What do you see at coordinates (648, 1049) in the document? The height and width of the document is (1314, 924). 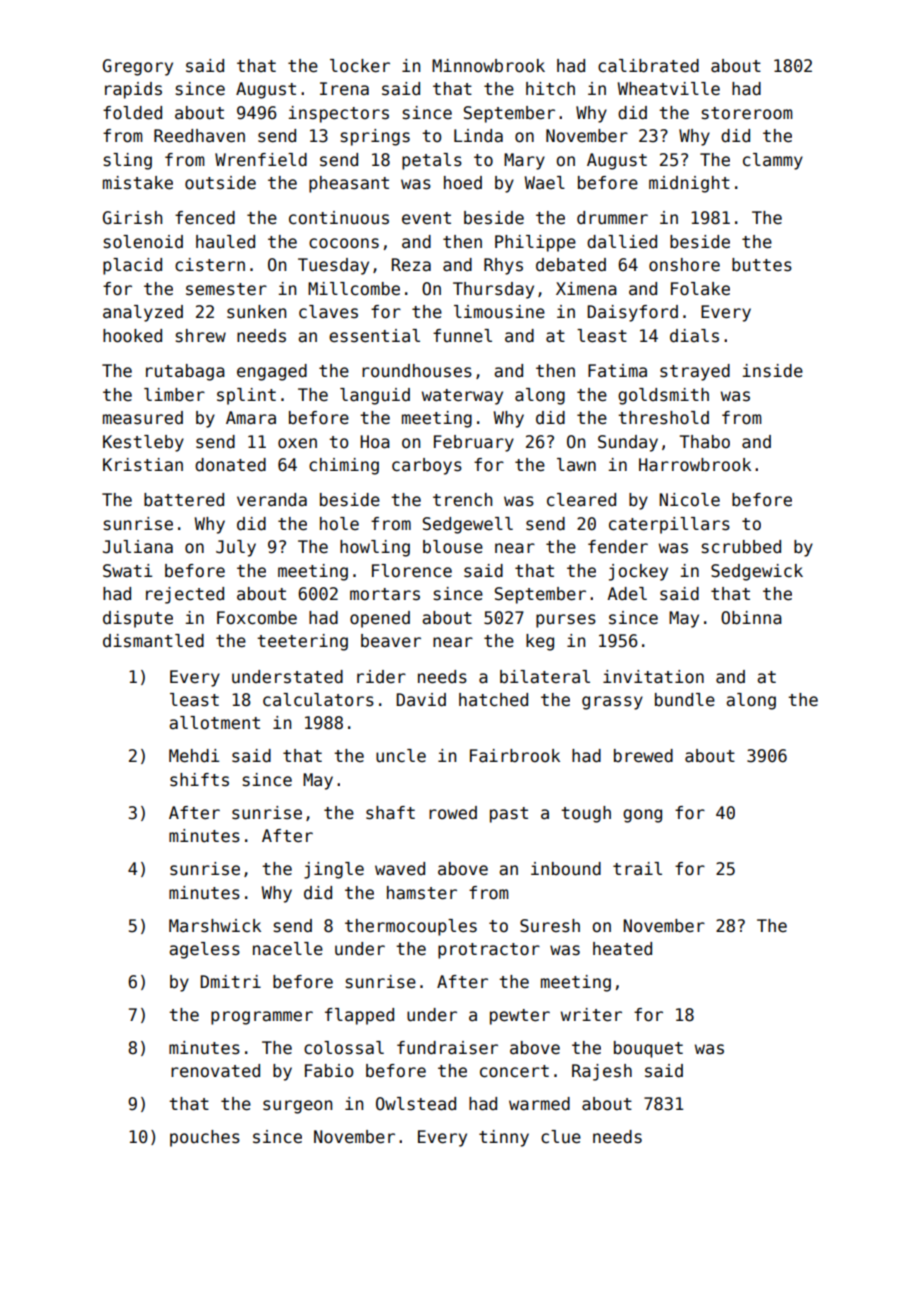 I see `bouquet` at bounding box center [648, 1049].
